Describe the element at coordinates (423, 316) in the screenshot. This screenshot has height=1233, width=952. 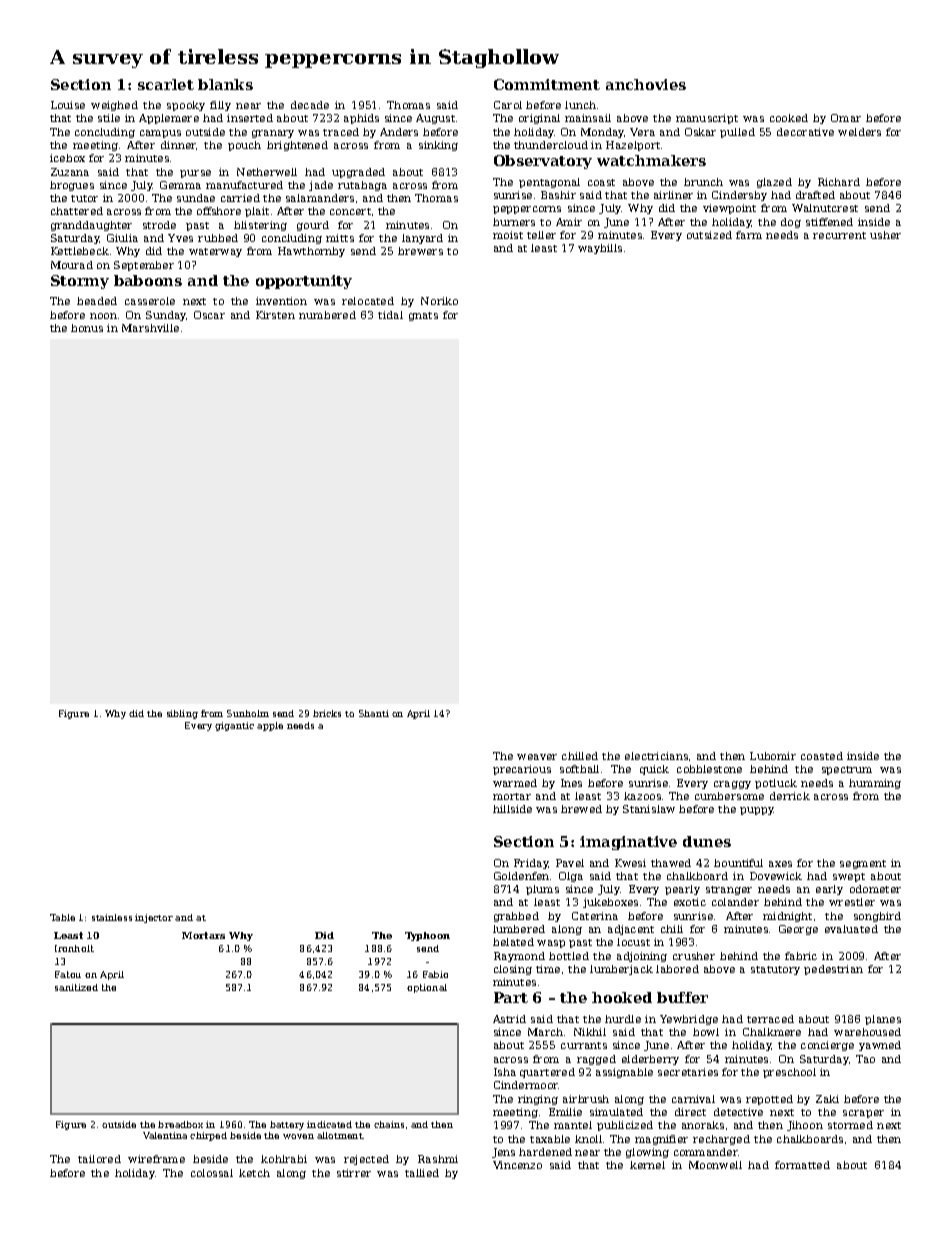
I see `gnats` at that location.
